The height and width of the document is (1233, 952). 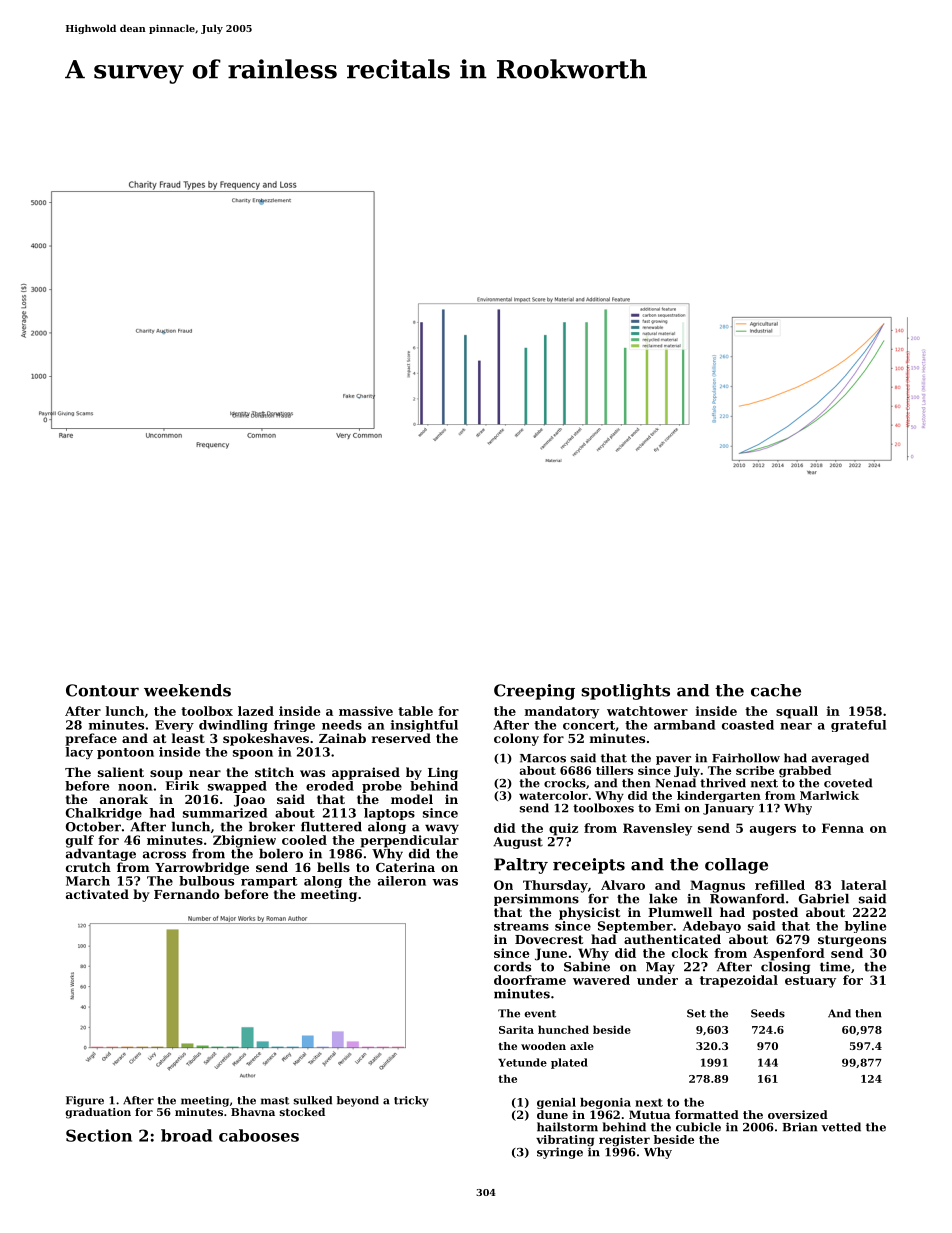 What do you see at coordinates (186, 1135) in the document?
I see `broad` at bounding box center [186, 1135].
